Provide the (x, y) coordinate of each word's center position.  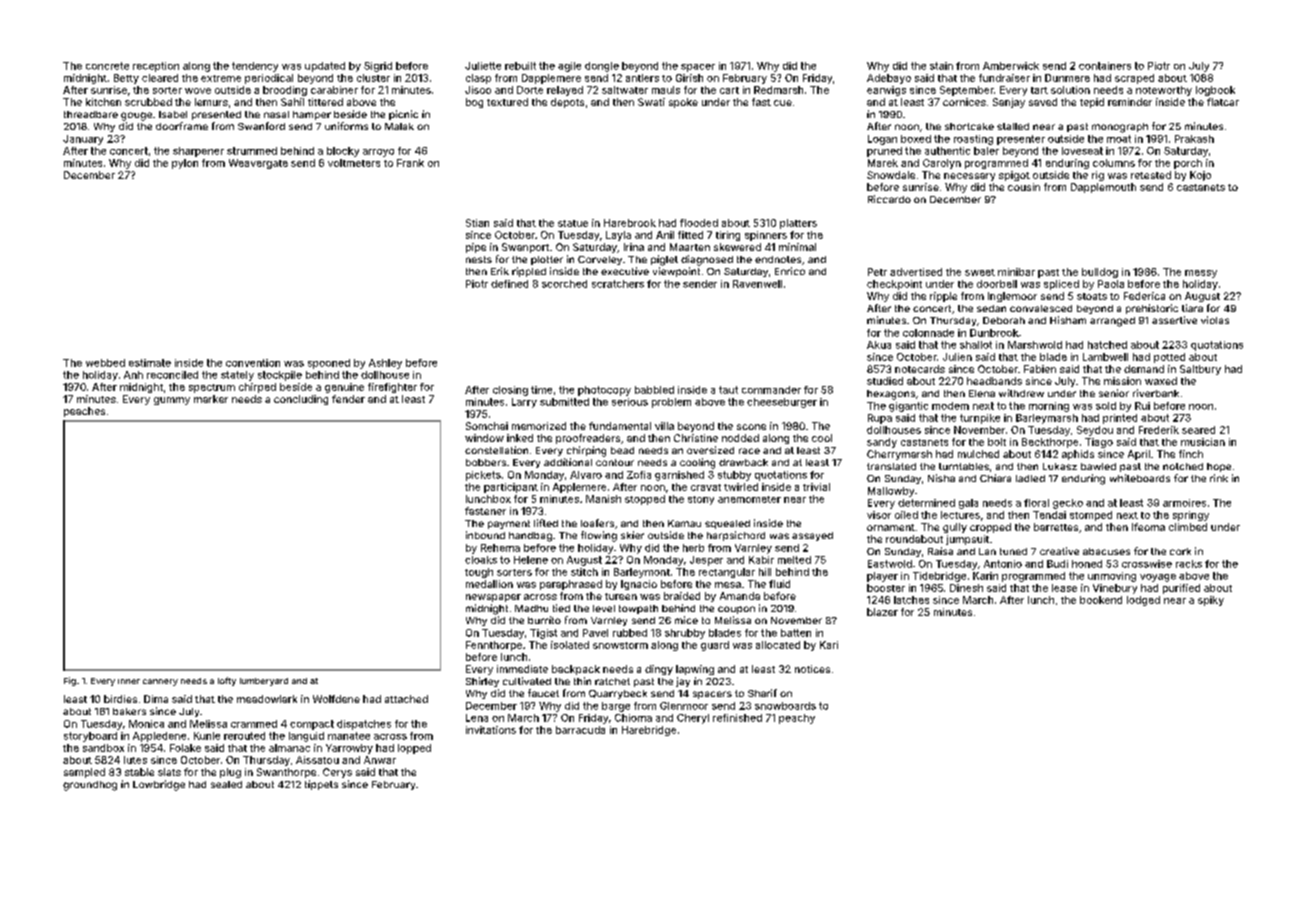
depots (567, 103)
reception (156, 67)
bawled (1098, 466)
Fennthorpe (494, 646)
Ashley (385, 364)
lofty (227, 681)
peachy (797, 719)
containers (1105, 66)
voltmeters (354, 163)
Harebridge (649, 731)
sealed (226, 784)
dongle (602, 67)
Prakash (1194, 139)
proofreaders (588, 439)
